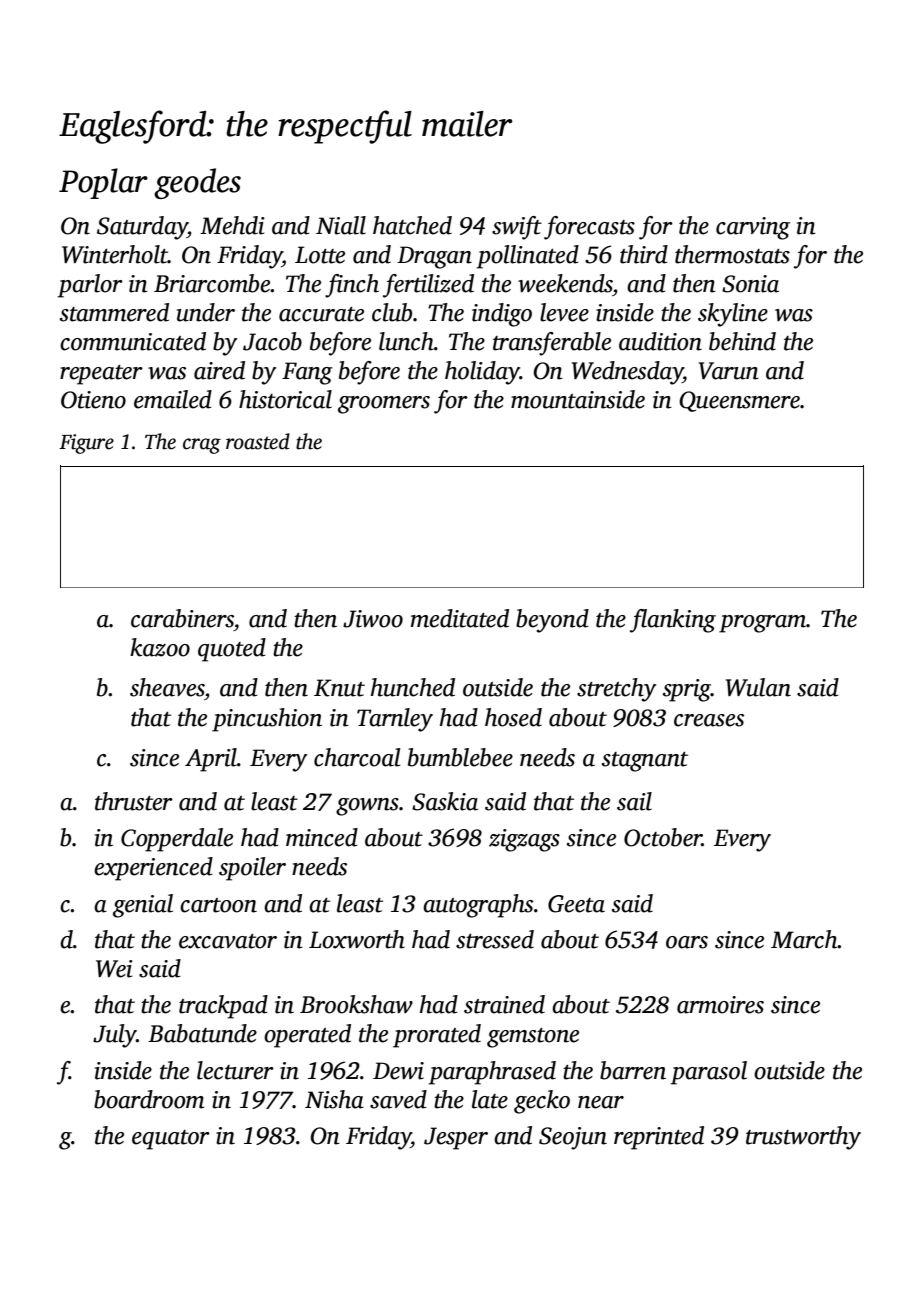 The height and width of the screenshot is (1311, 924). What do you see at coordinates (211, 760) in the screenshot?
I see `April` at bounding box center [211, 760].
